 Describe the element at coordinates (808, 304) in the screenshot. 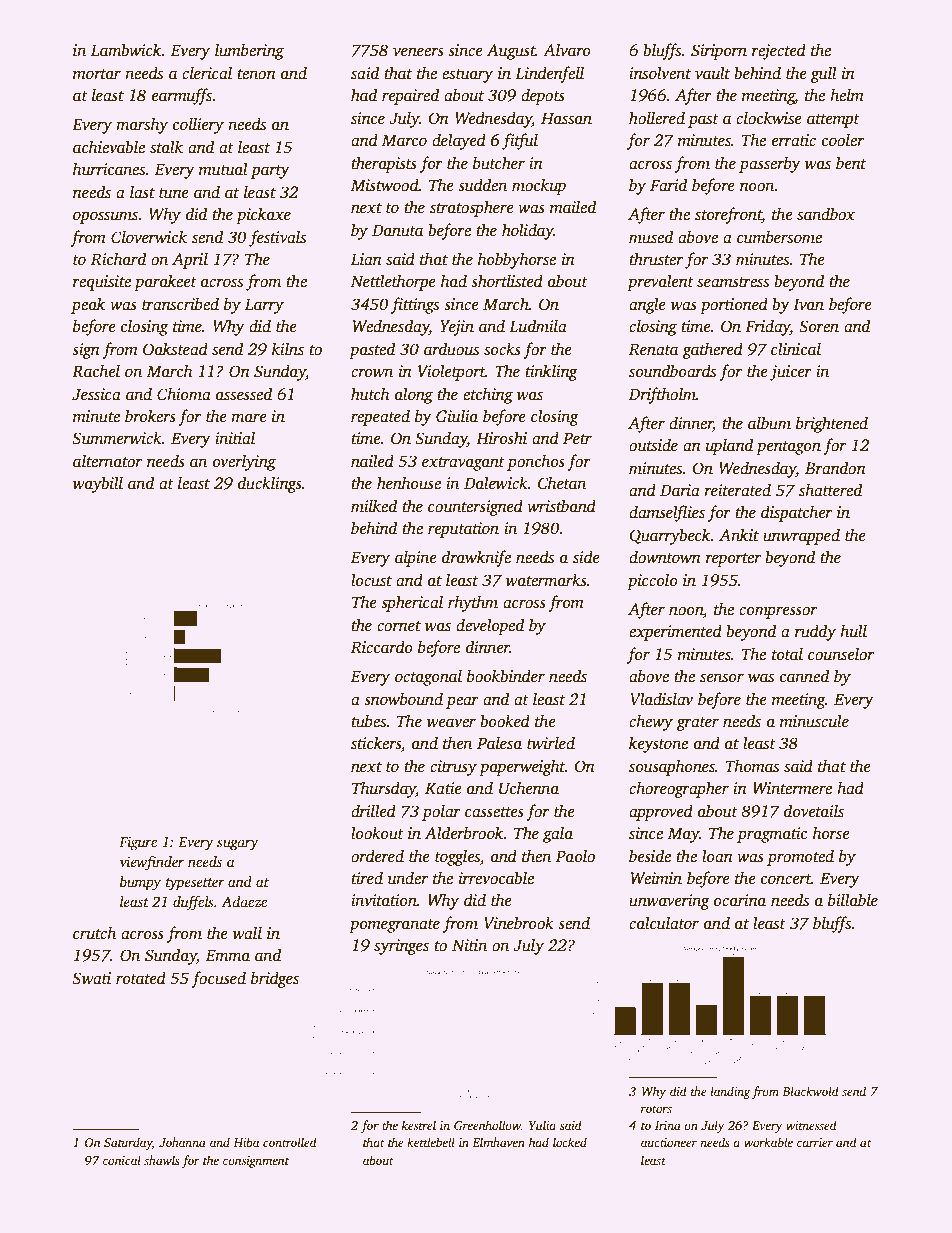

I see `Ivan` at that location.
